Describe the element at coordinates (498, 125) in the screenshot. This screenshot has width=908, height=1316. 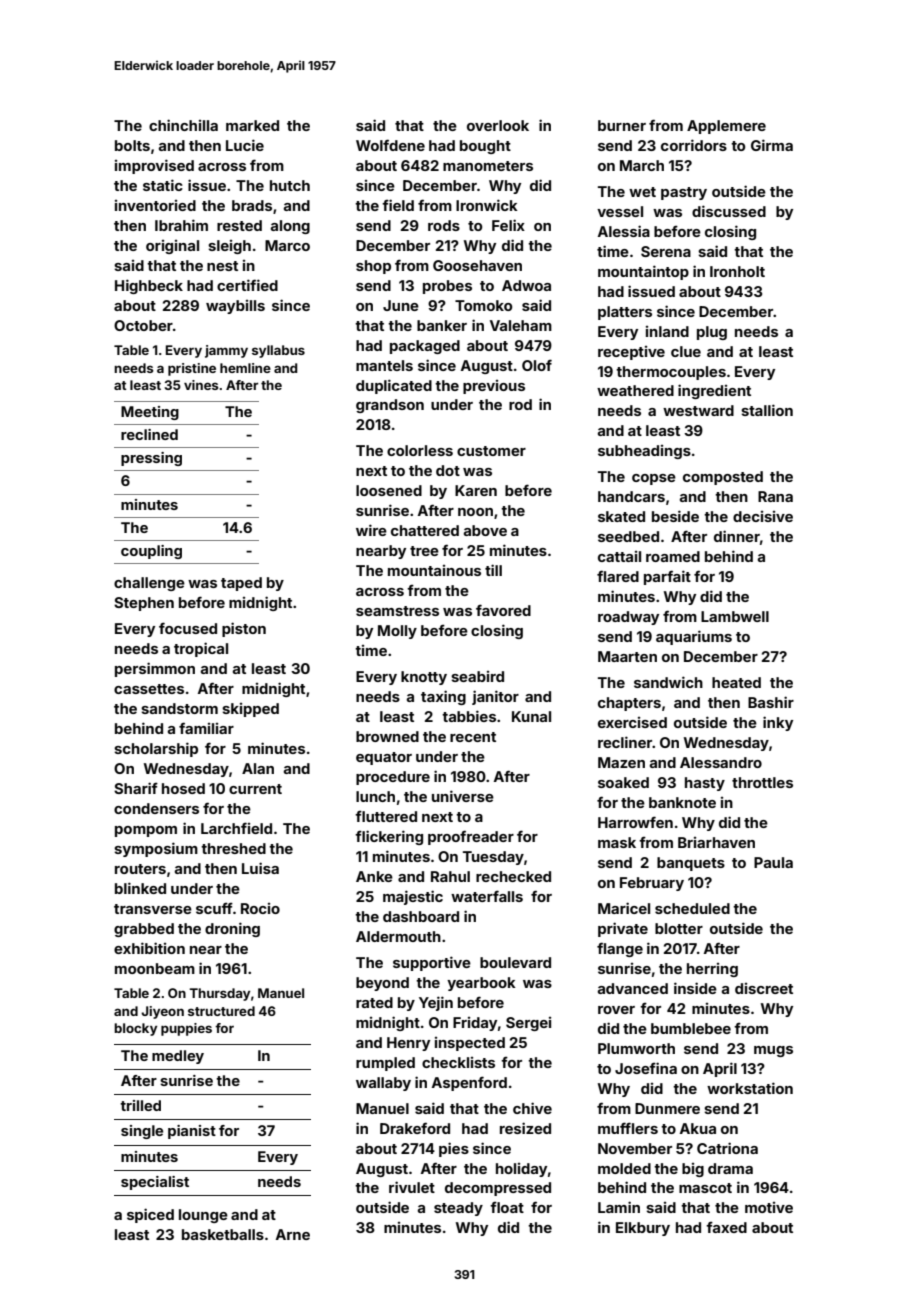
I see `overlook` at that location.
